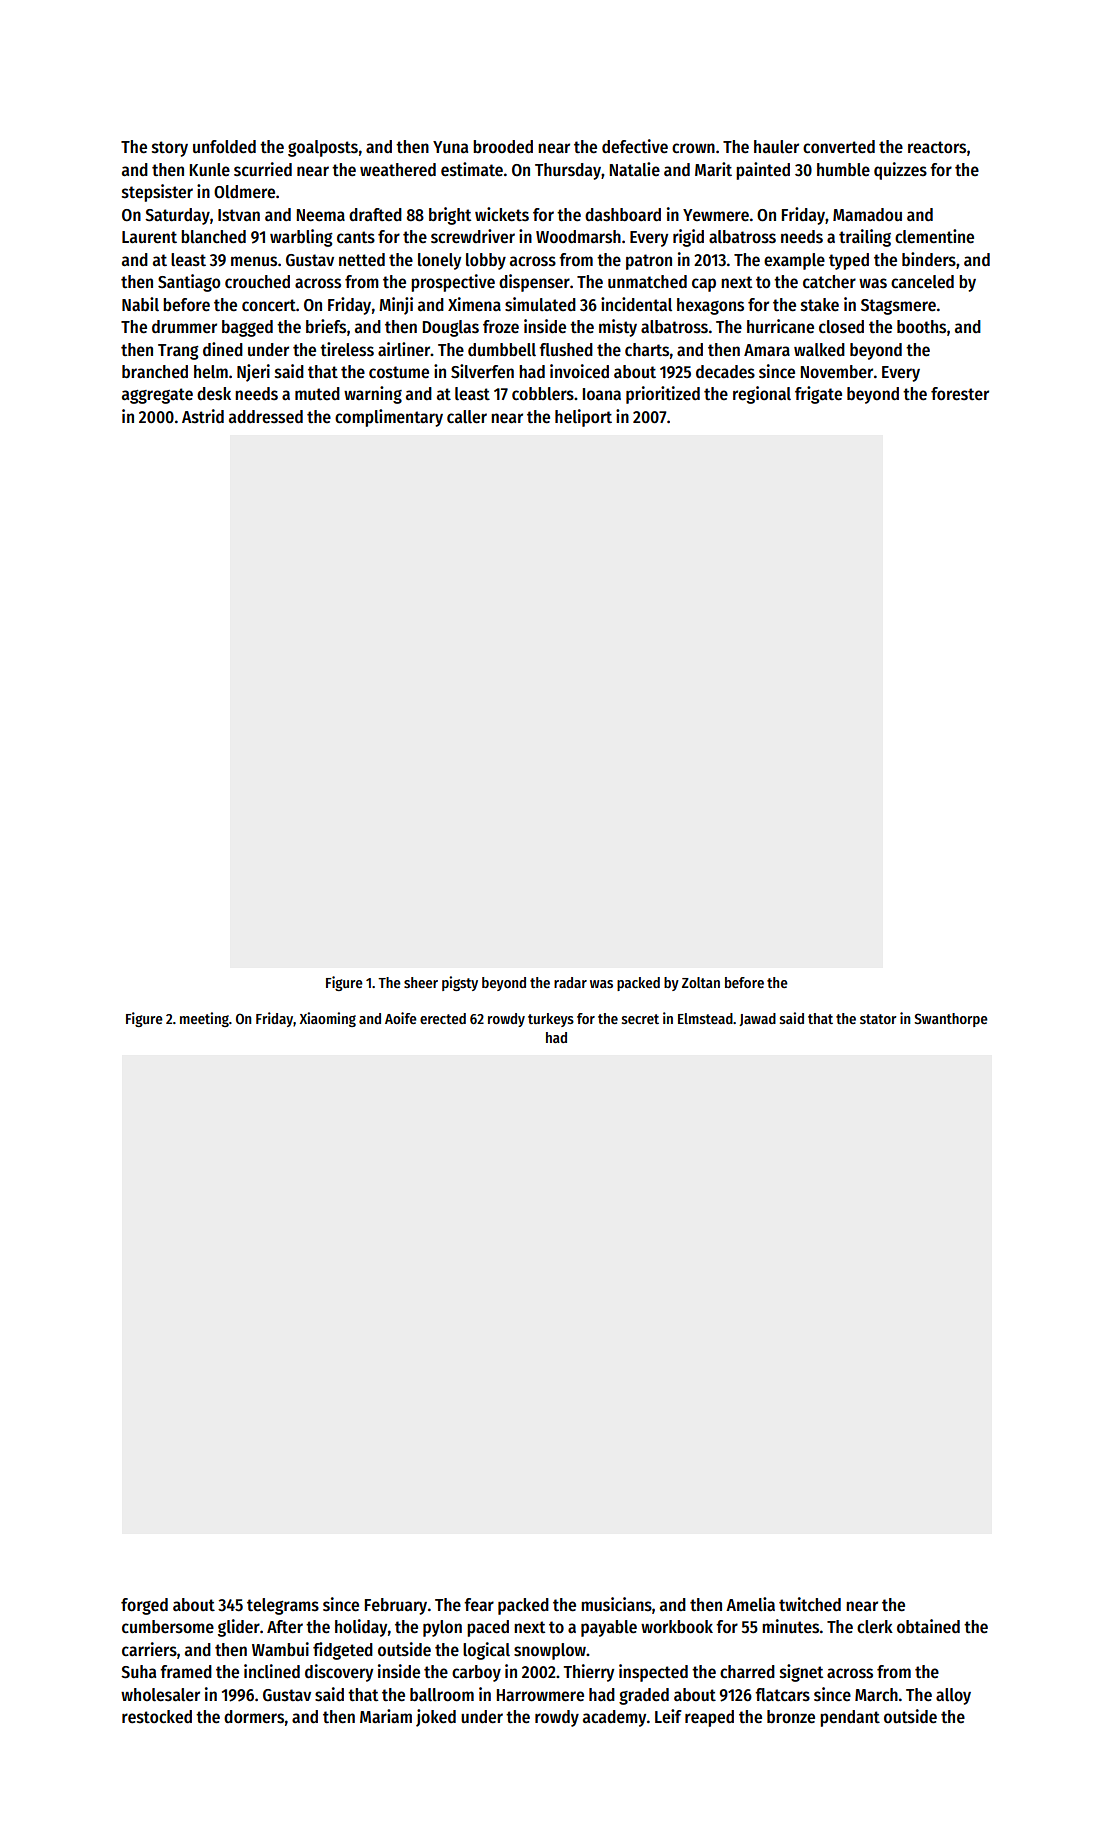  I want to click on forester, so click(960, 394).
